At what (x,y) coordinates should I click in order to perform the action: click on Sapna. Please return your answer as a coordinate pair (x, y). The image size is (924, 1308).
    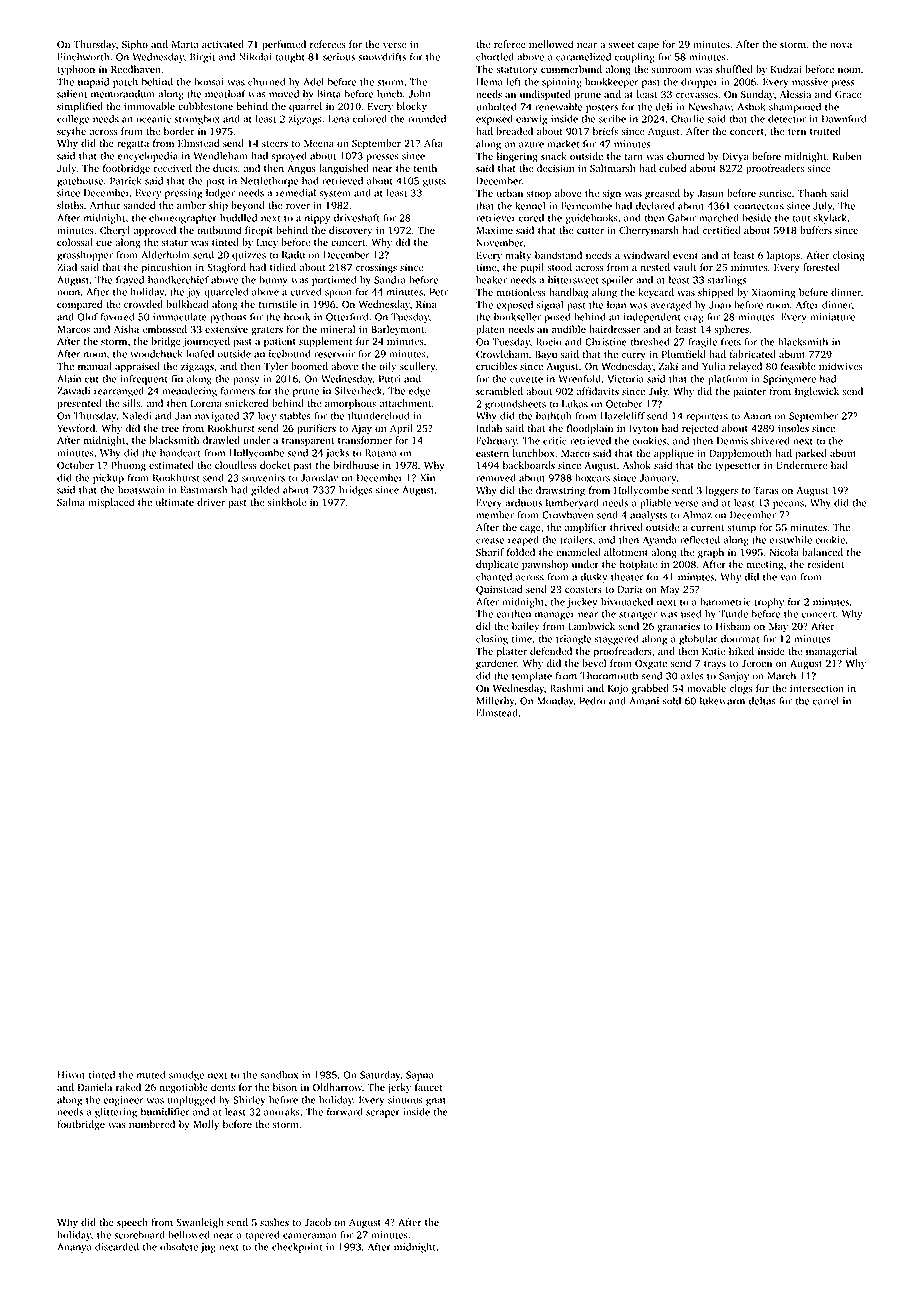
    Looking at the image, I should click on (420, 1076).
